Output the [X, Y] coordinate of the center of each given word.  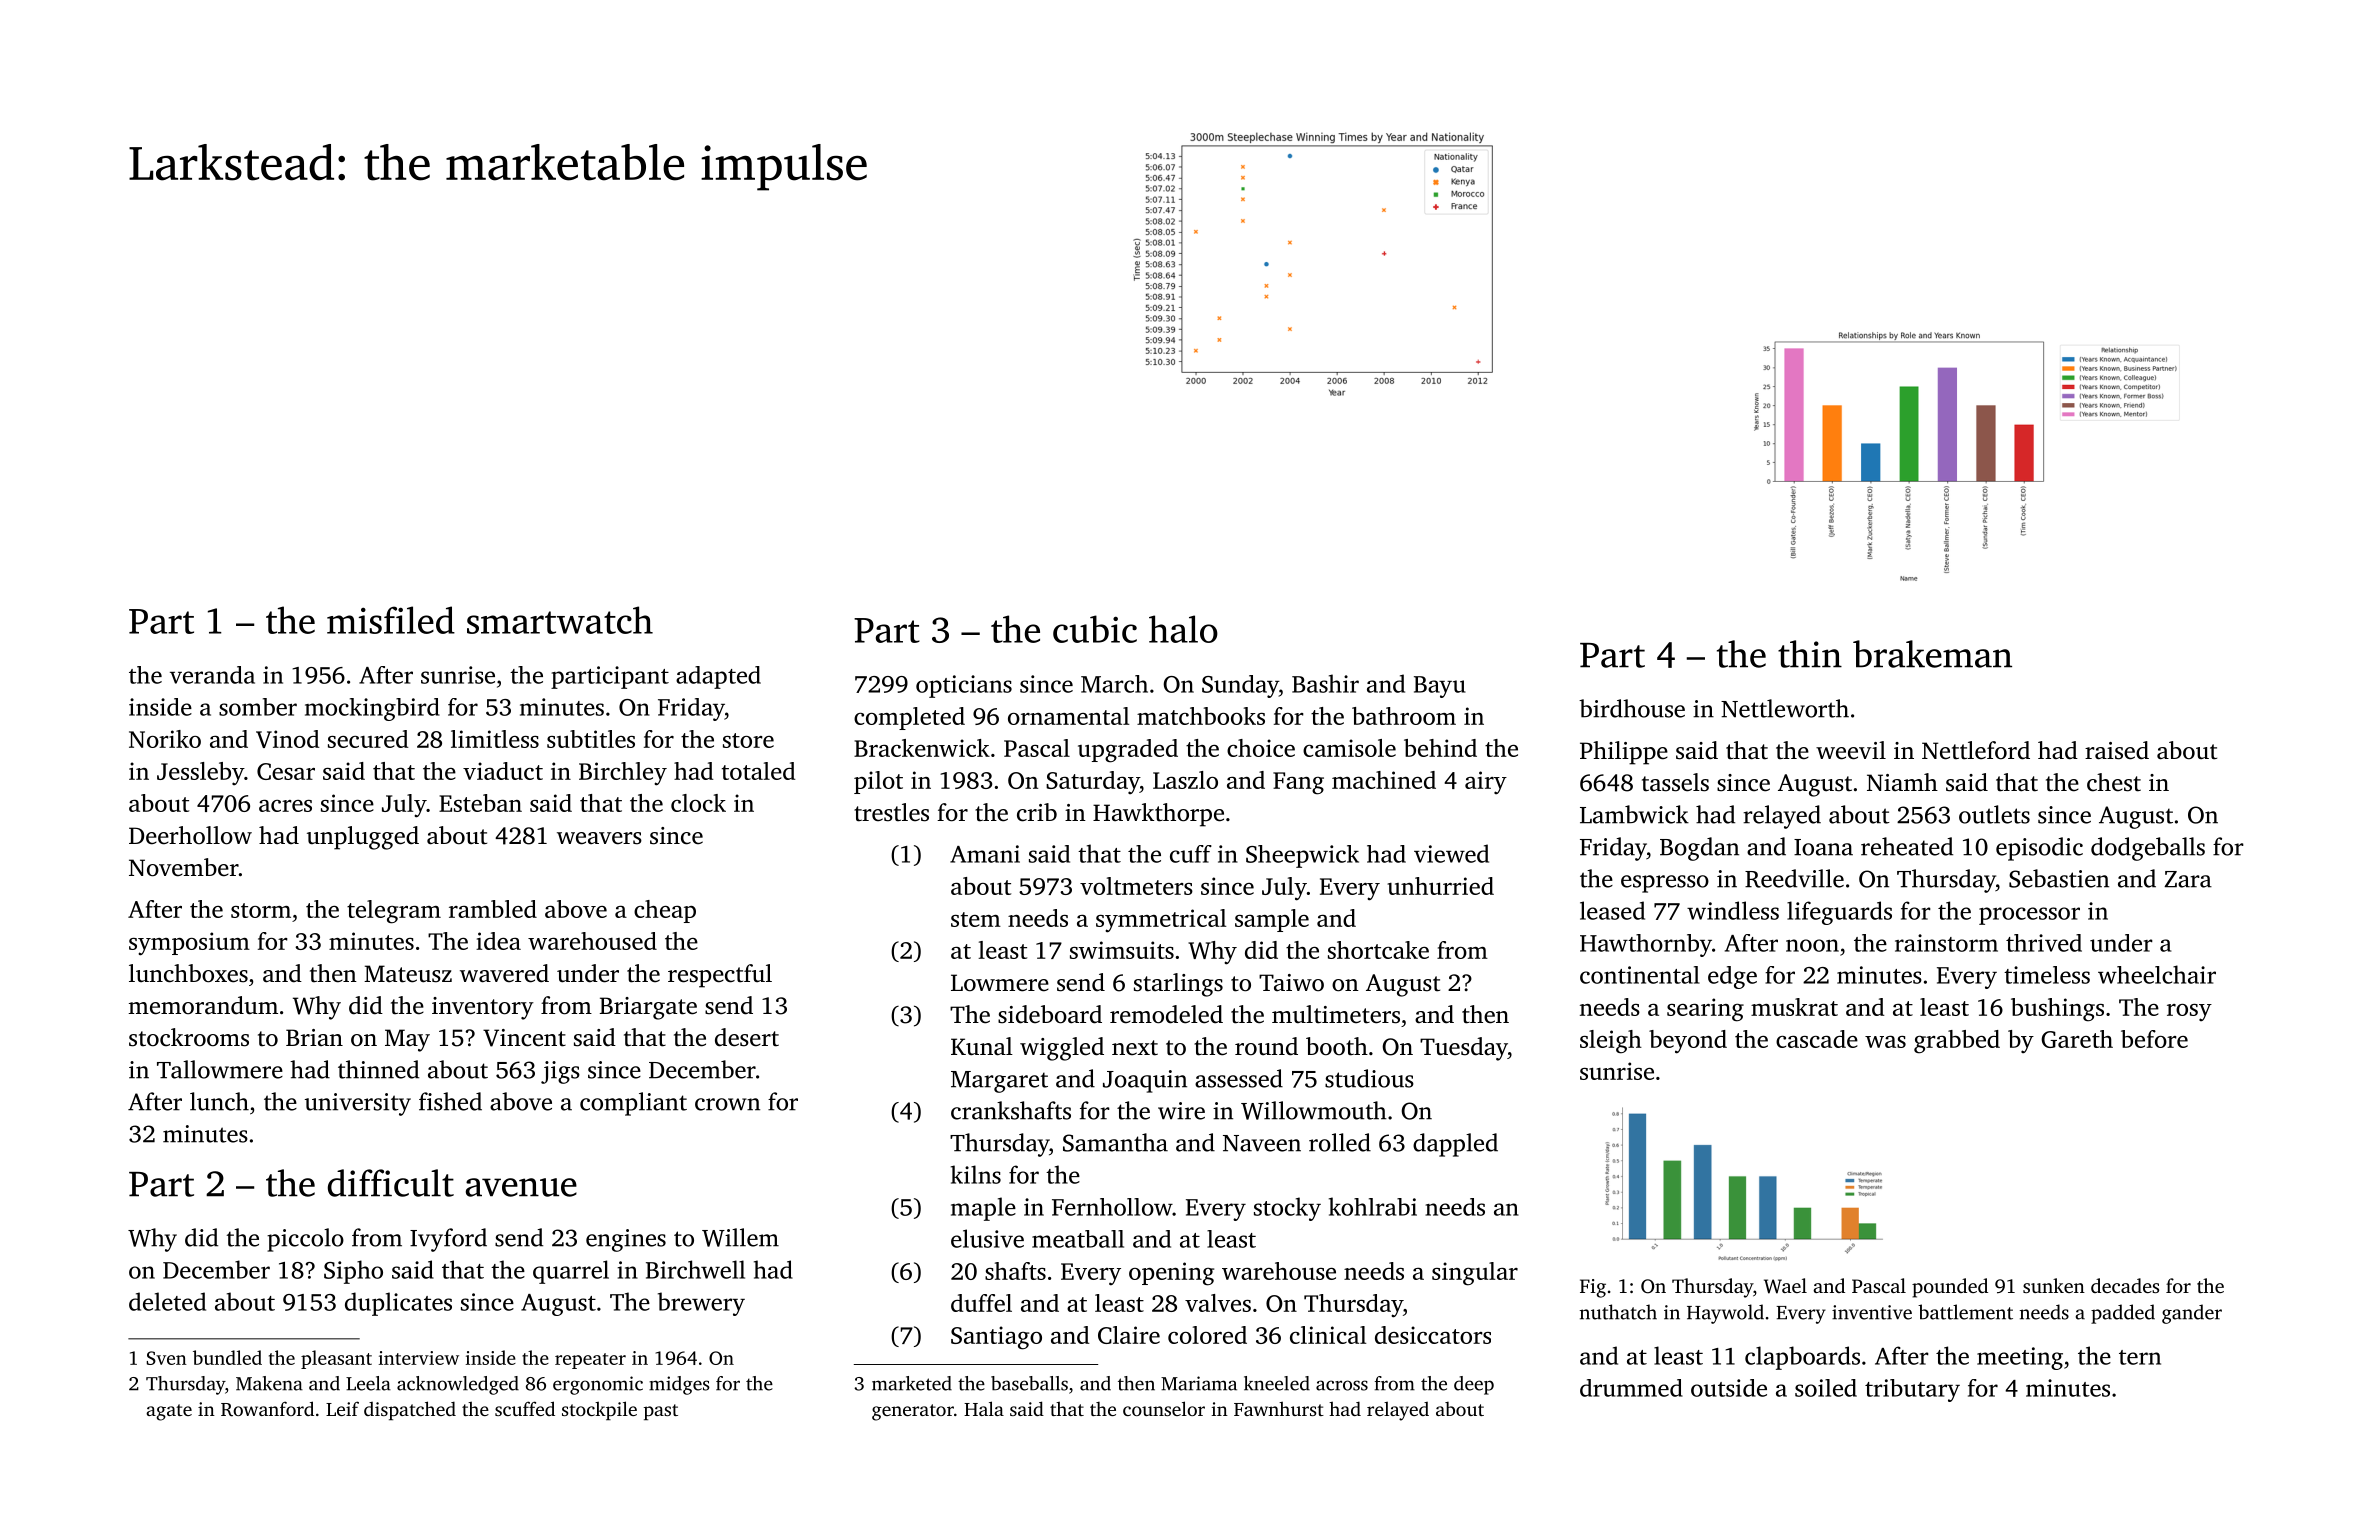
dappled [1455, 1145]
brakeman [1932, 654]
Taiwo [1291, 982]
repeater [590, 1361]
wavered [504, 973]
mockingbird [372, 709]
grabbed [1957, 1042]
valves [1218, 1303]
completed [909, 718]
